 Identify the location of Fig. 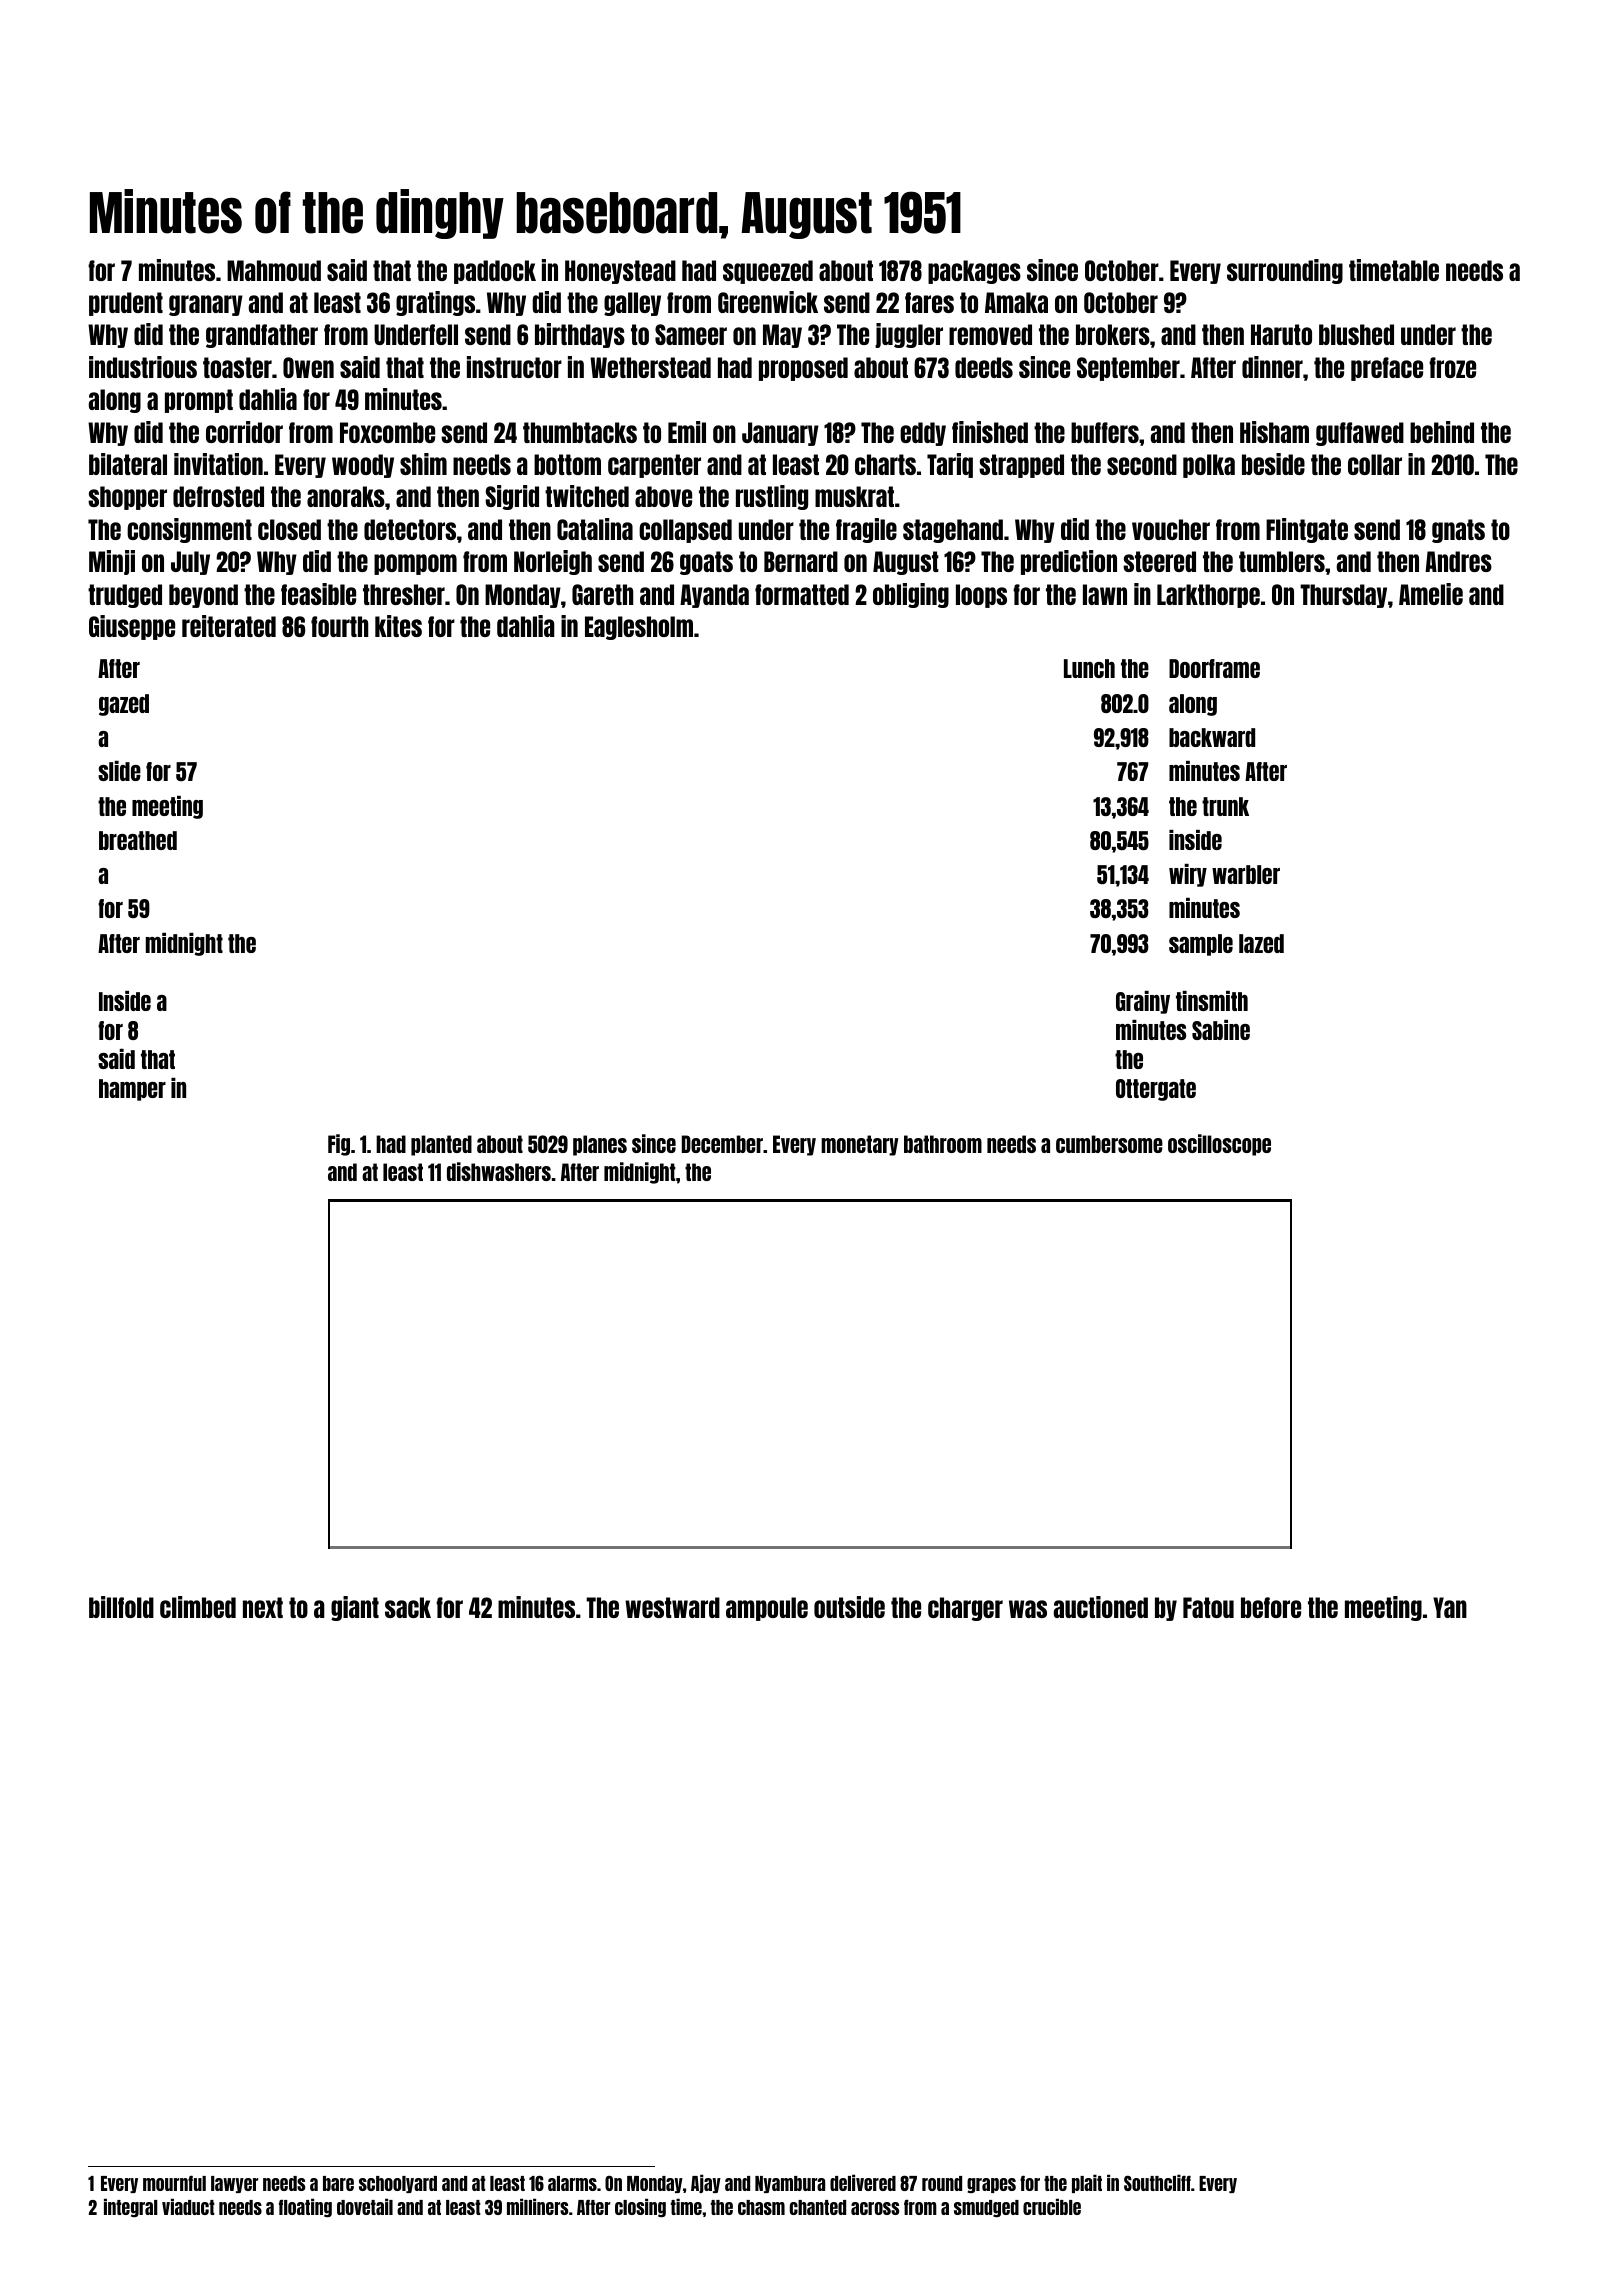
(339, 1145).
